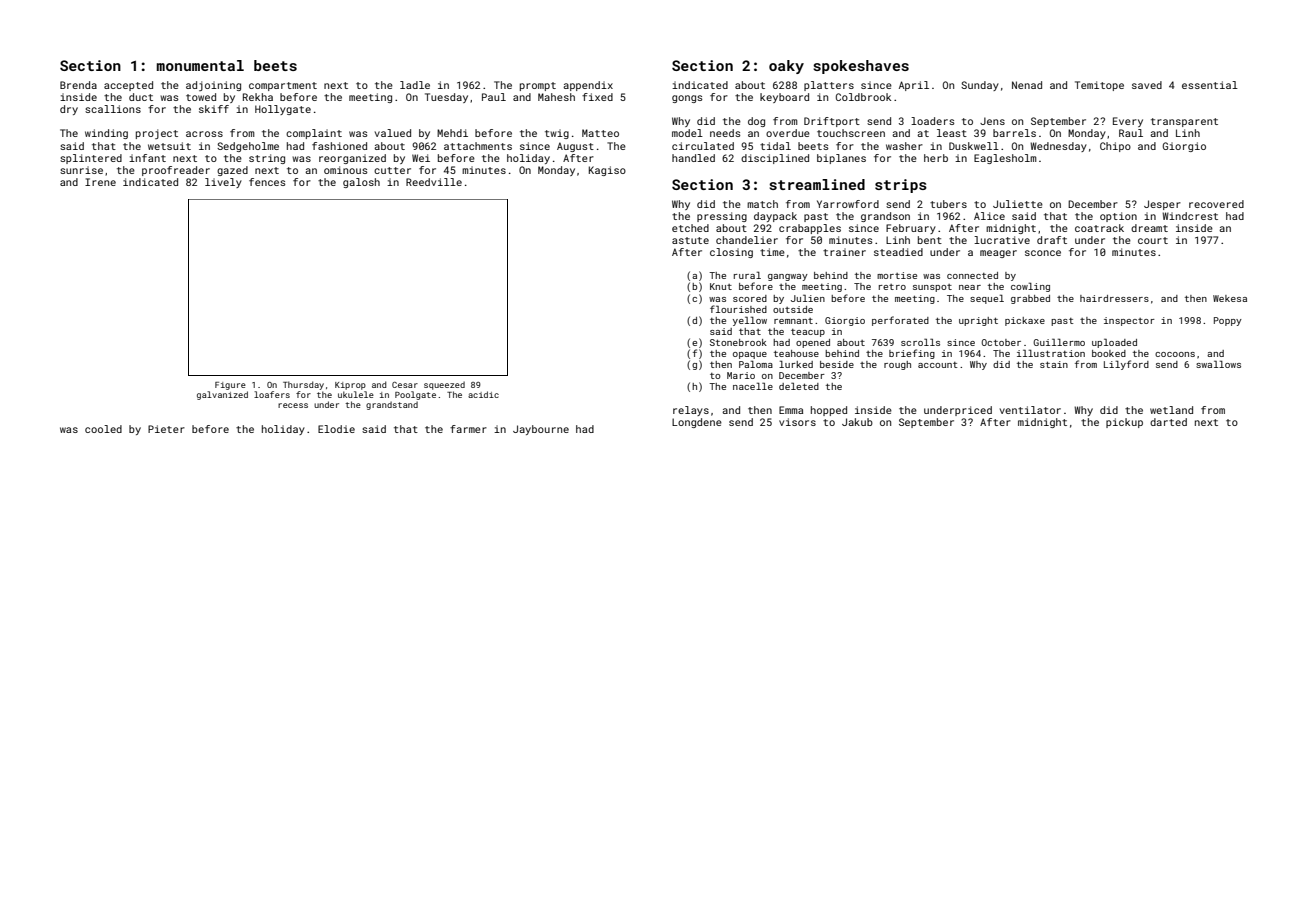 The image size is (1308, 924). Describe the element at coordinates (786, 67) in the image. I see `oaky` at that location.
